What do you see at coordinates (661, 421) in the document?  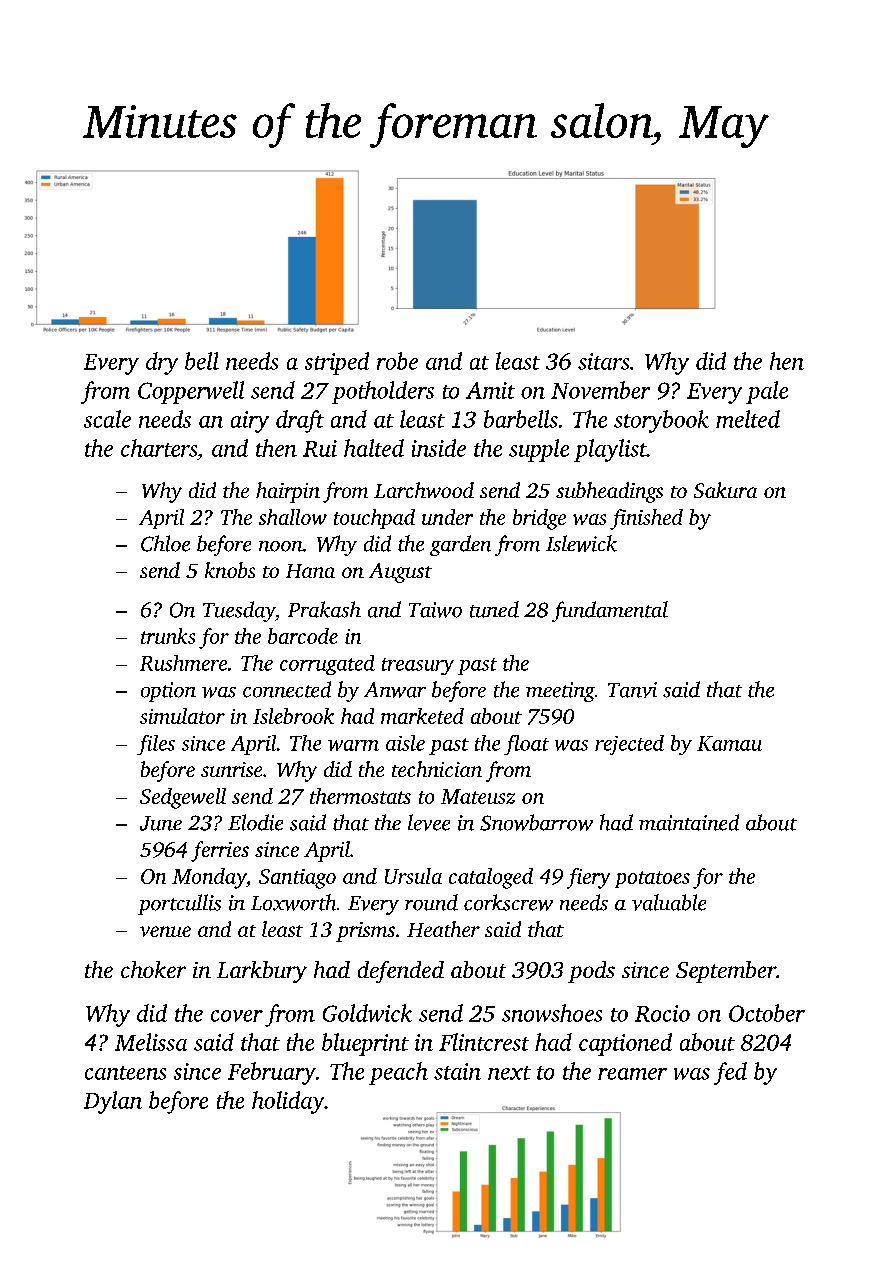 I see `storybook` at bounding box center [661, 421].
